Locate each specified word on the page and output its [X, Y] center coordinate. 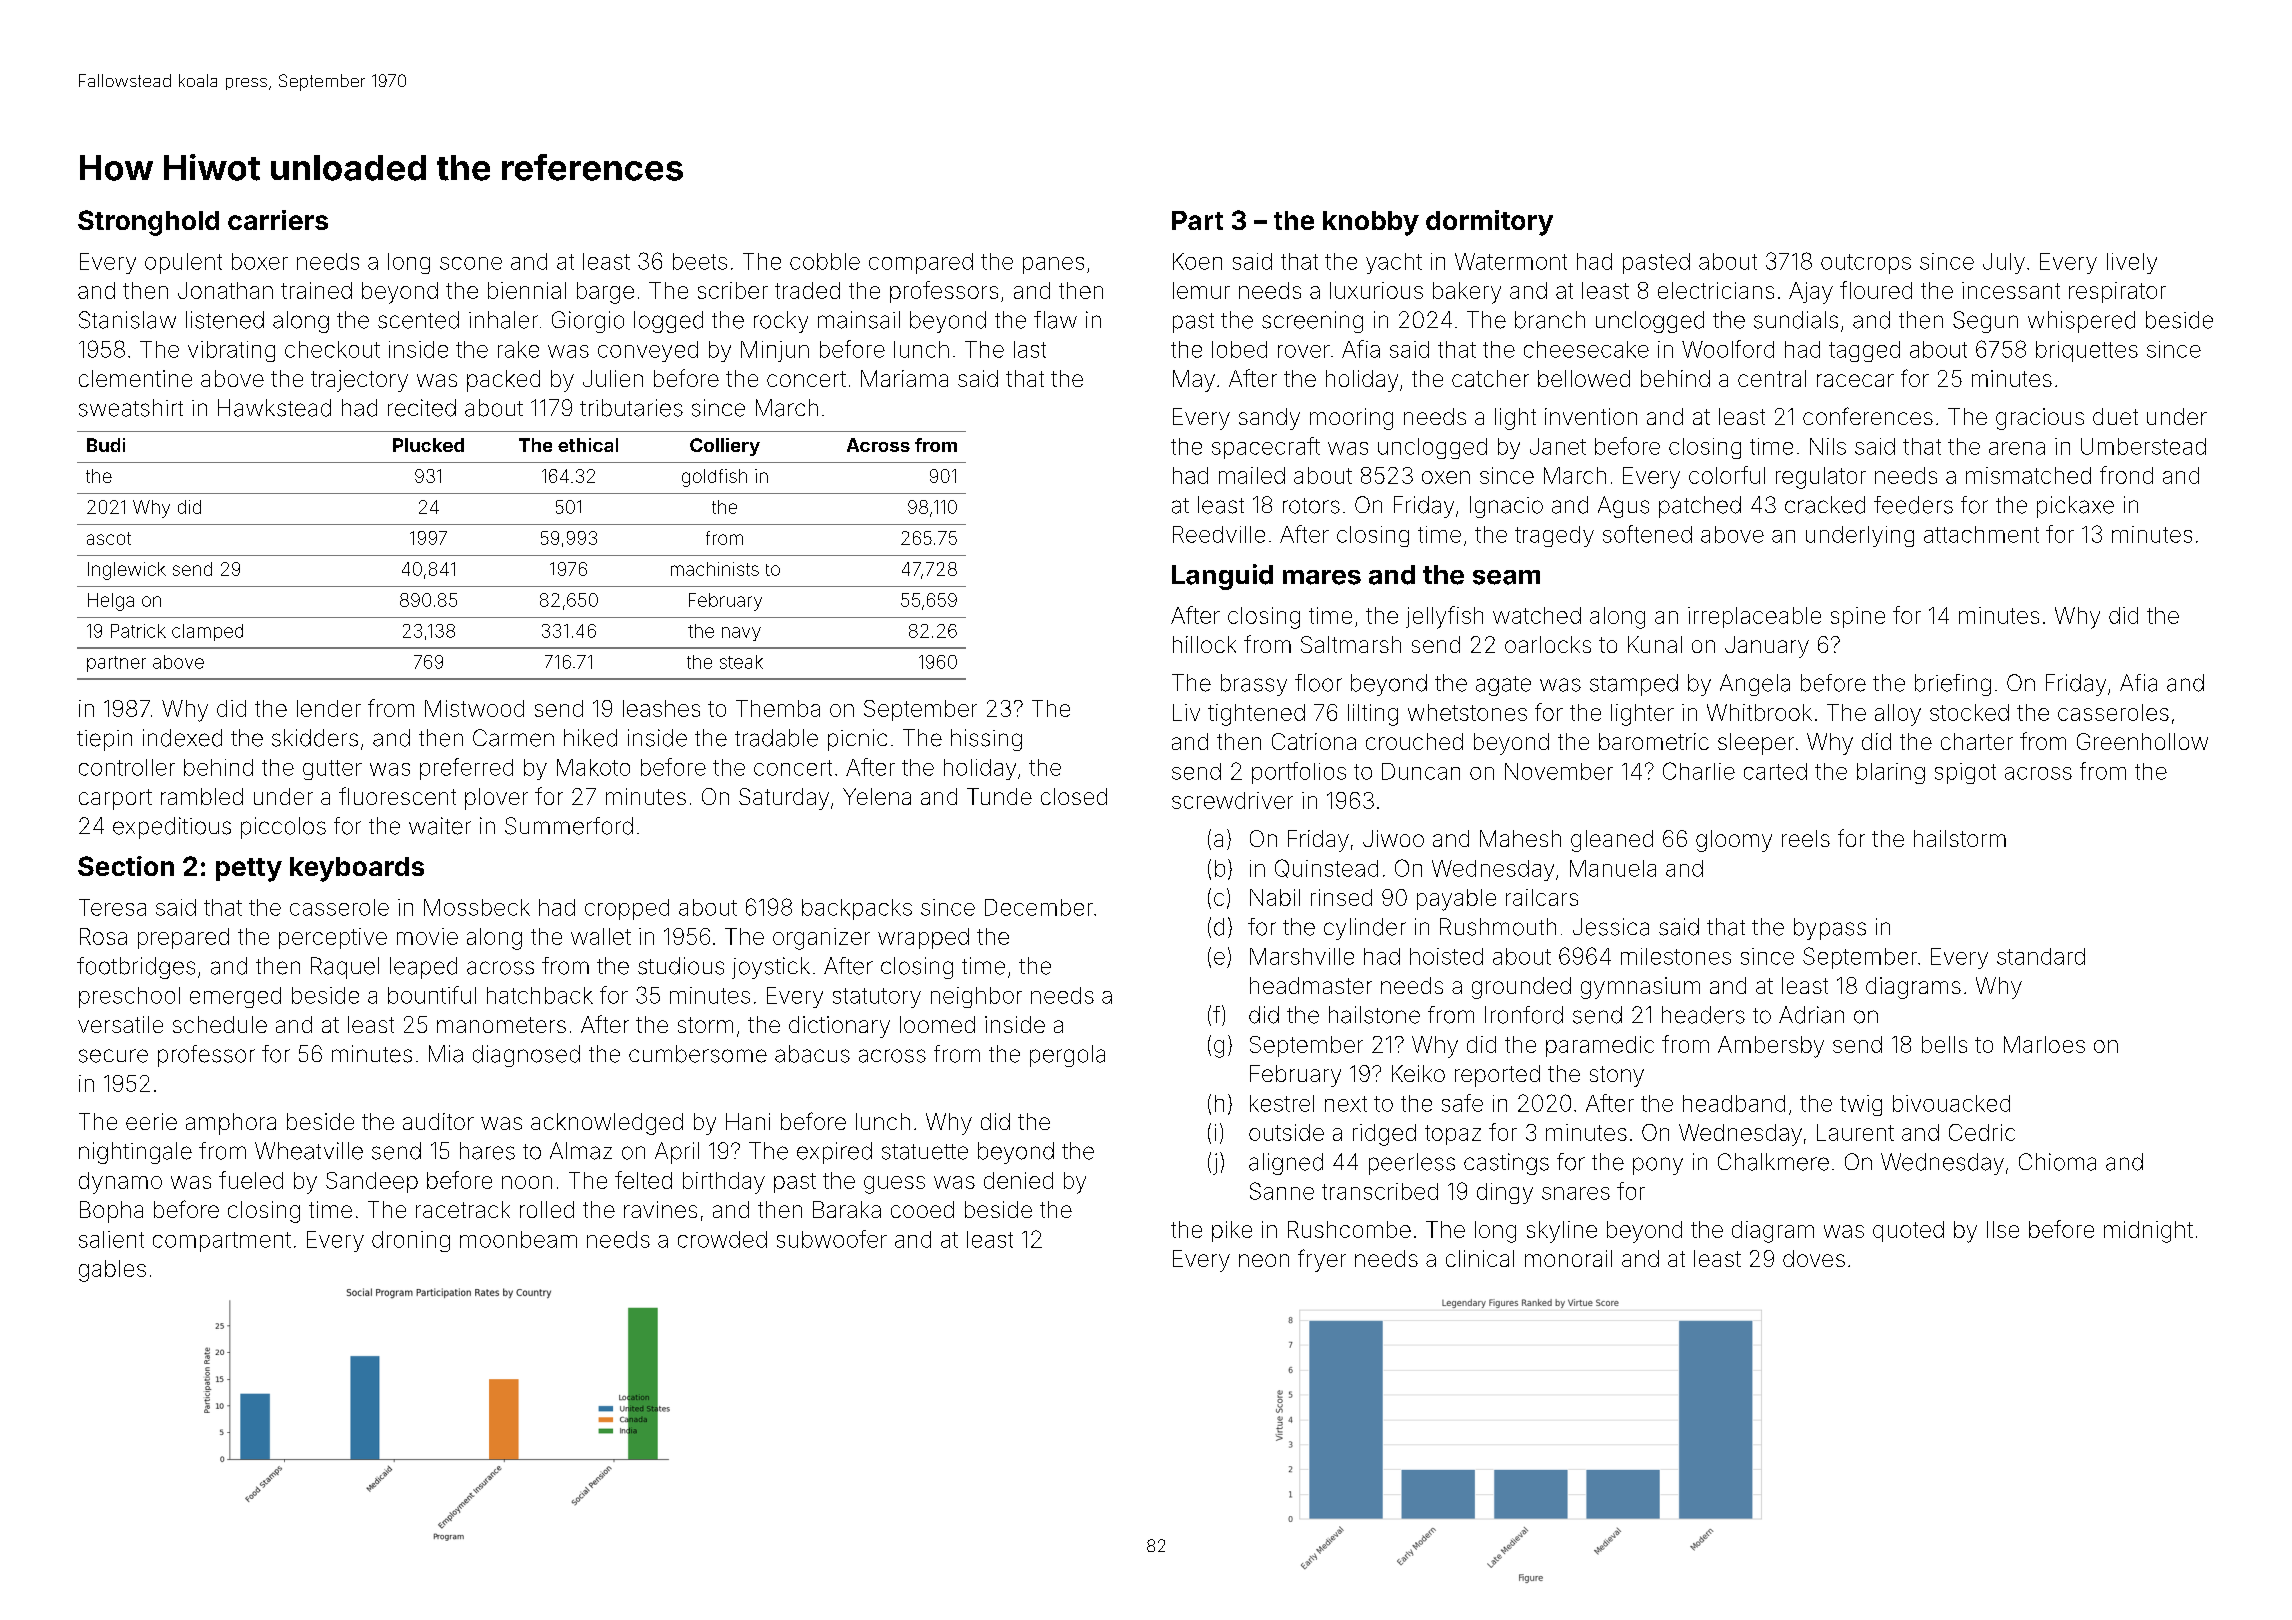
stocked [1969, 712]
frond [2126, 475]
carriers [278, 220]
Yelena [877, 796]
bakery [1467, 293]
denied [1018, 1180]
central [1772, 378]
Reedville [1219, 534]
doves [1814, 1258]
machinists [715, 569]
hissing [986, 740]
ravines [660, 1209]
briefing [1953, 685]
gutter [332, 770]
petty [249, 870]
